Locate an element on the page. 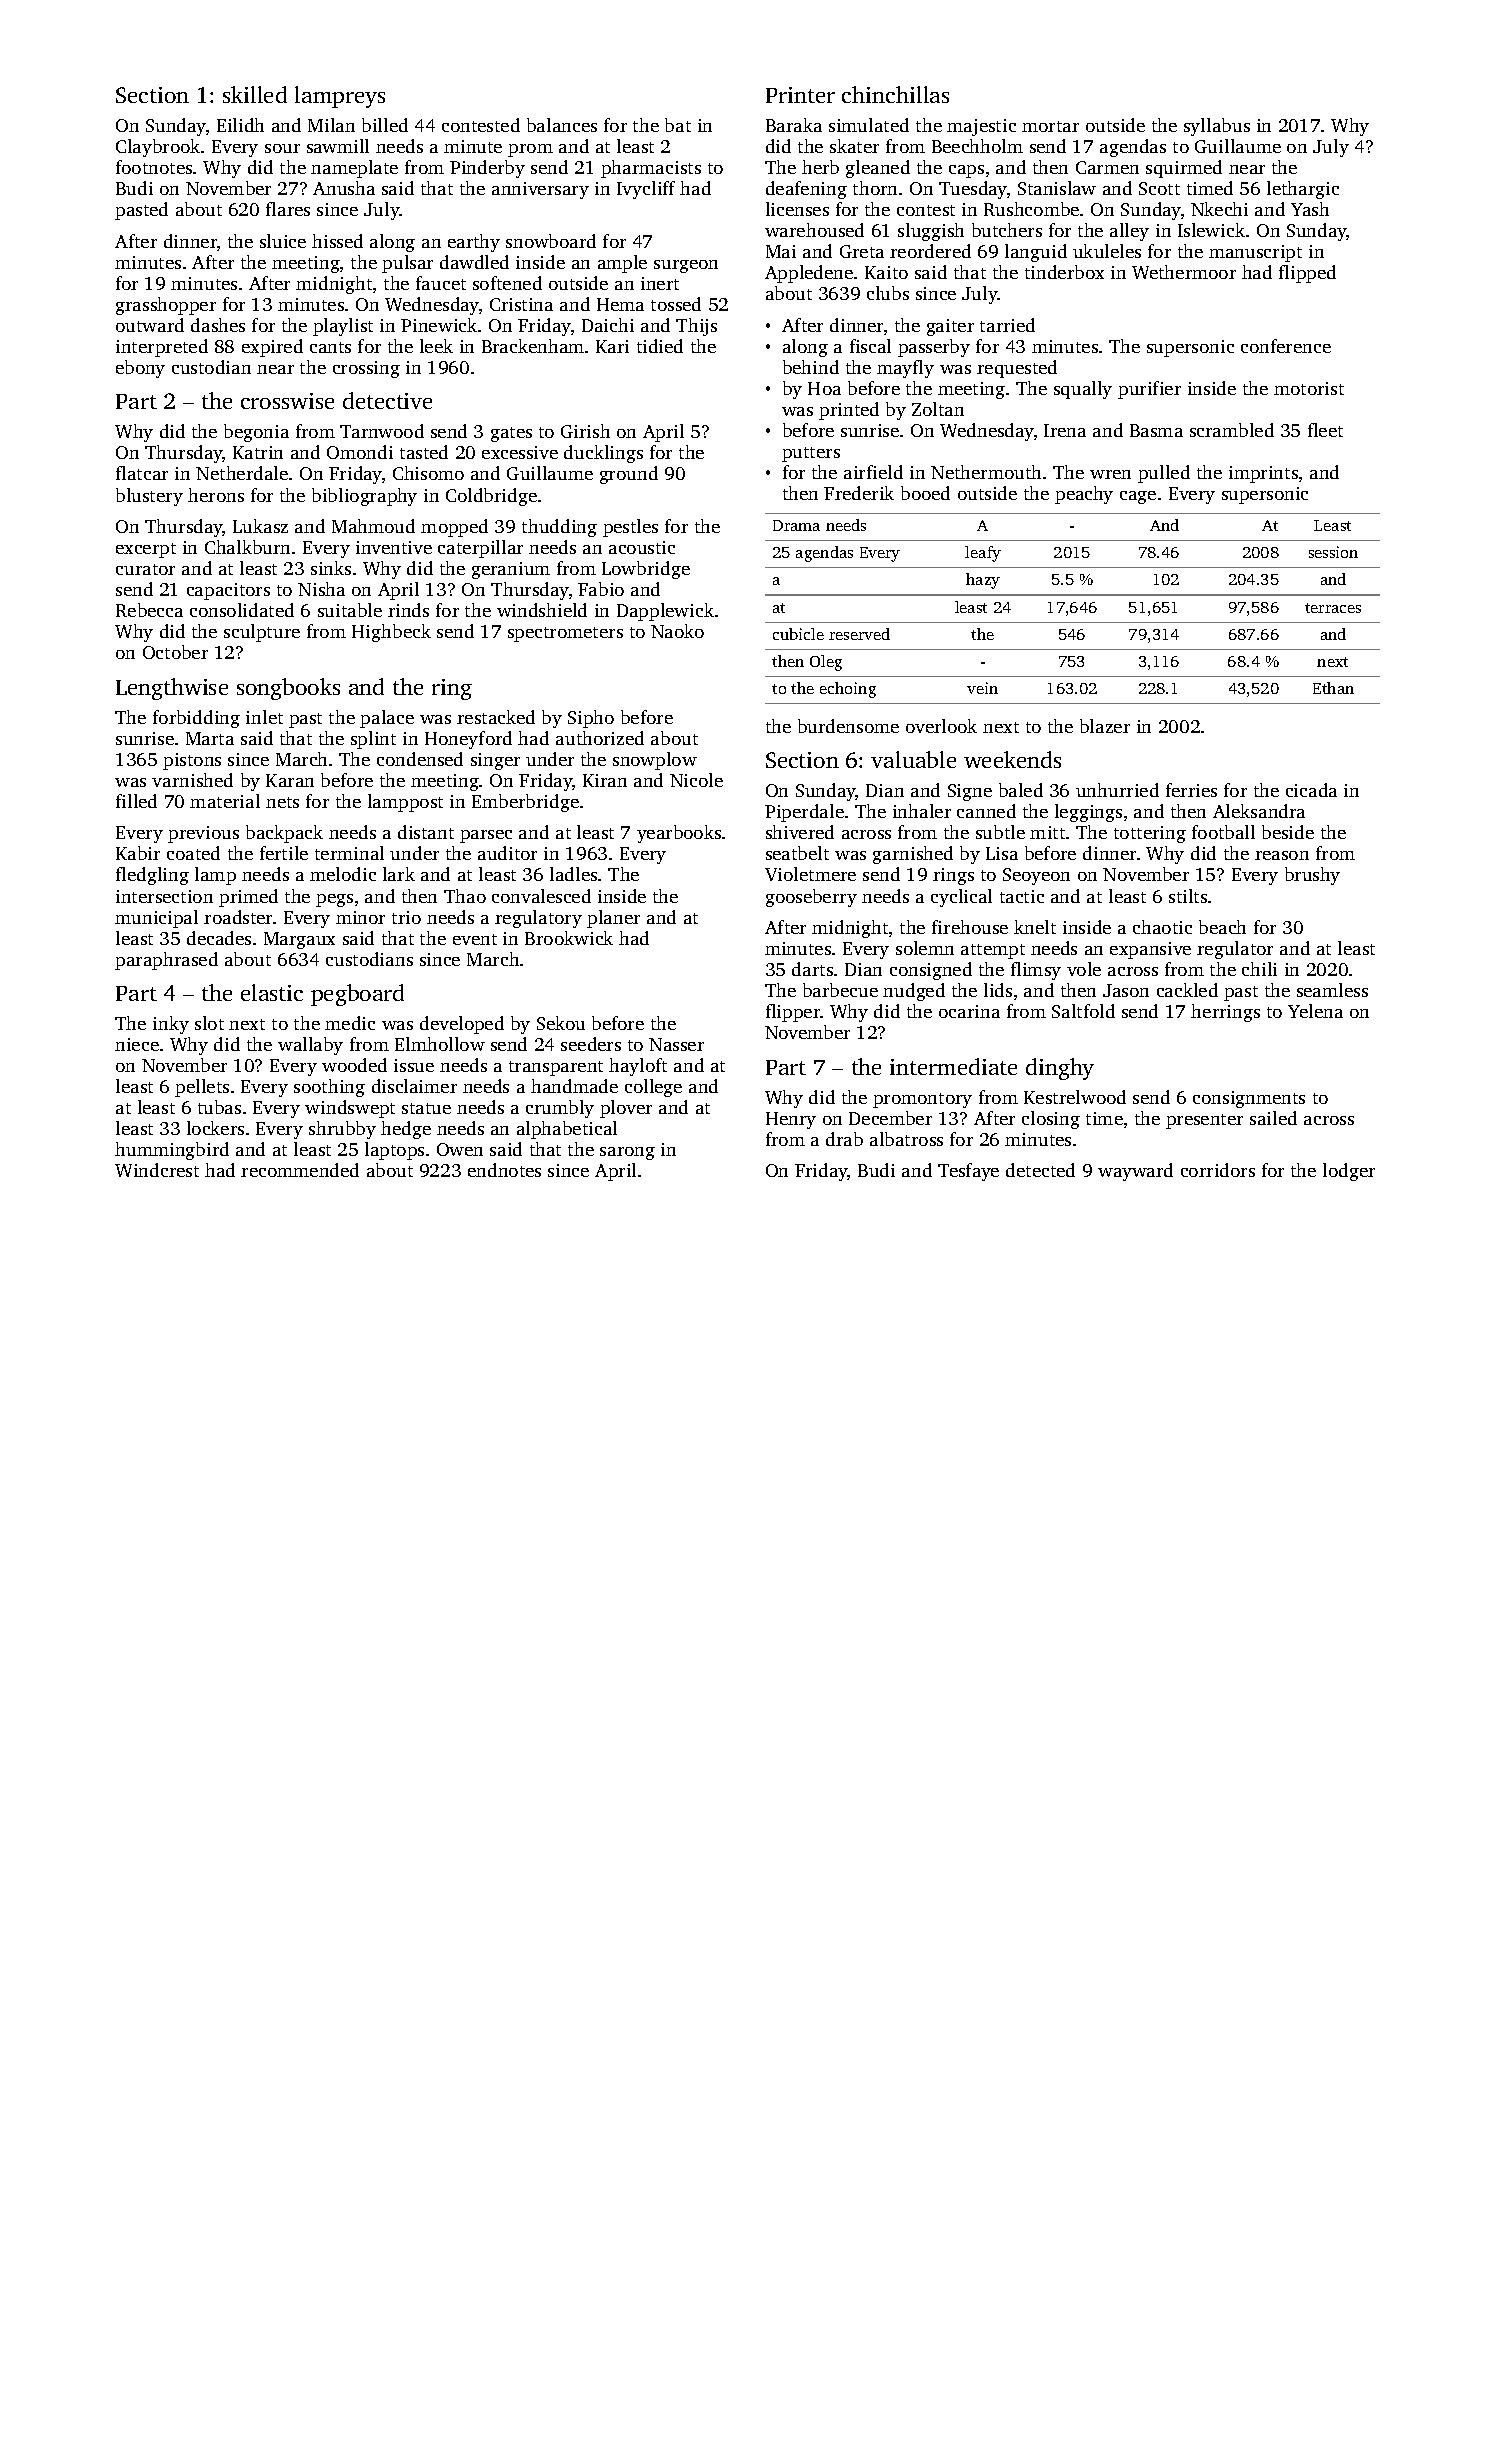  brushy is located at coordinates (1312, 876).
